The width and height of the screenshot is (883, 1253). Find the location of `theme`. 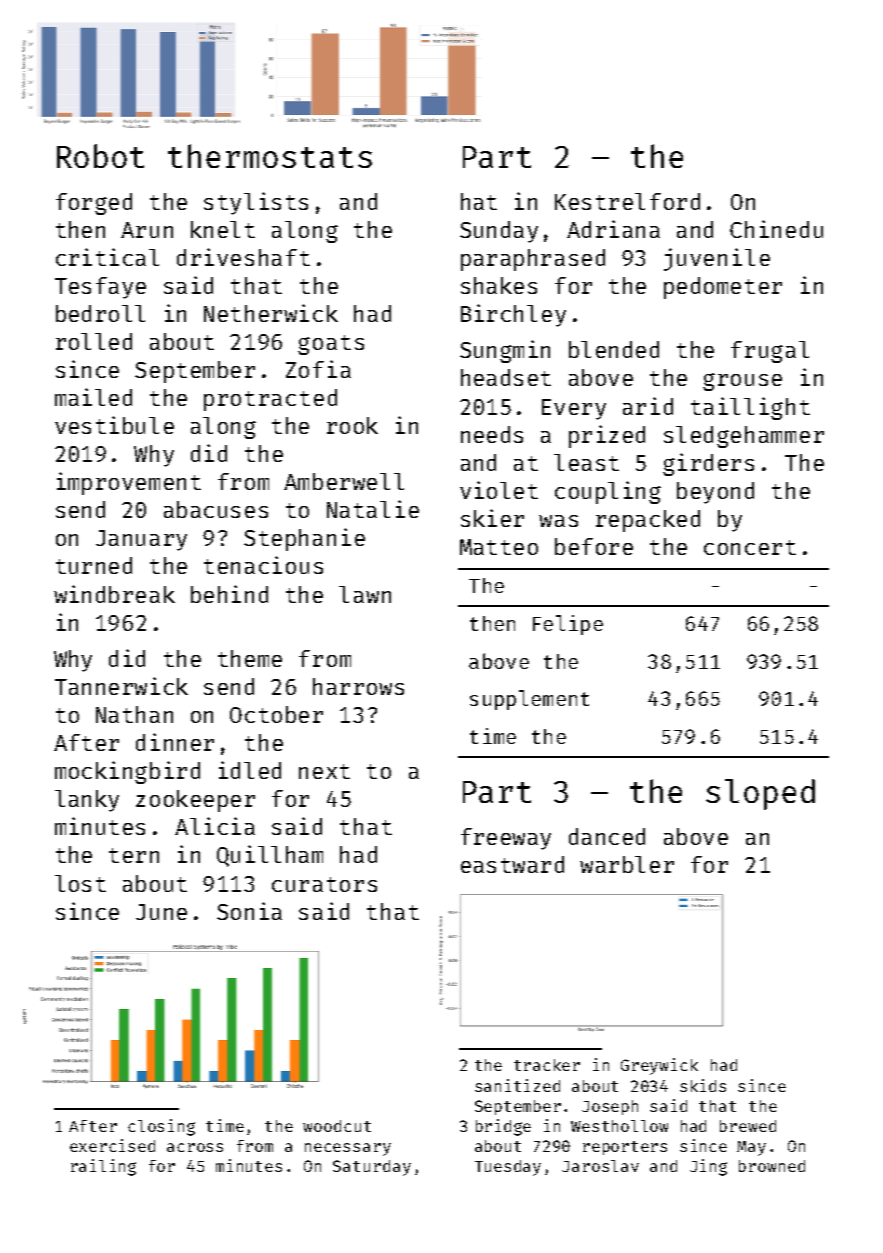

theme is located at coordinates (250, 658).
